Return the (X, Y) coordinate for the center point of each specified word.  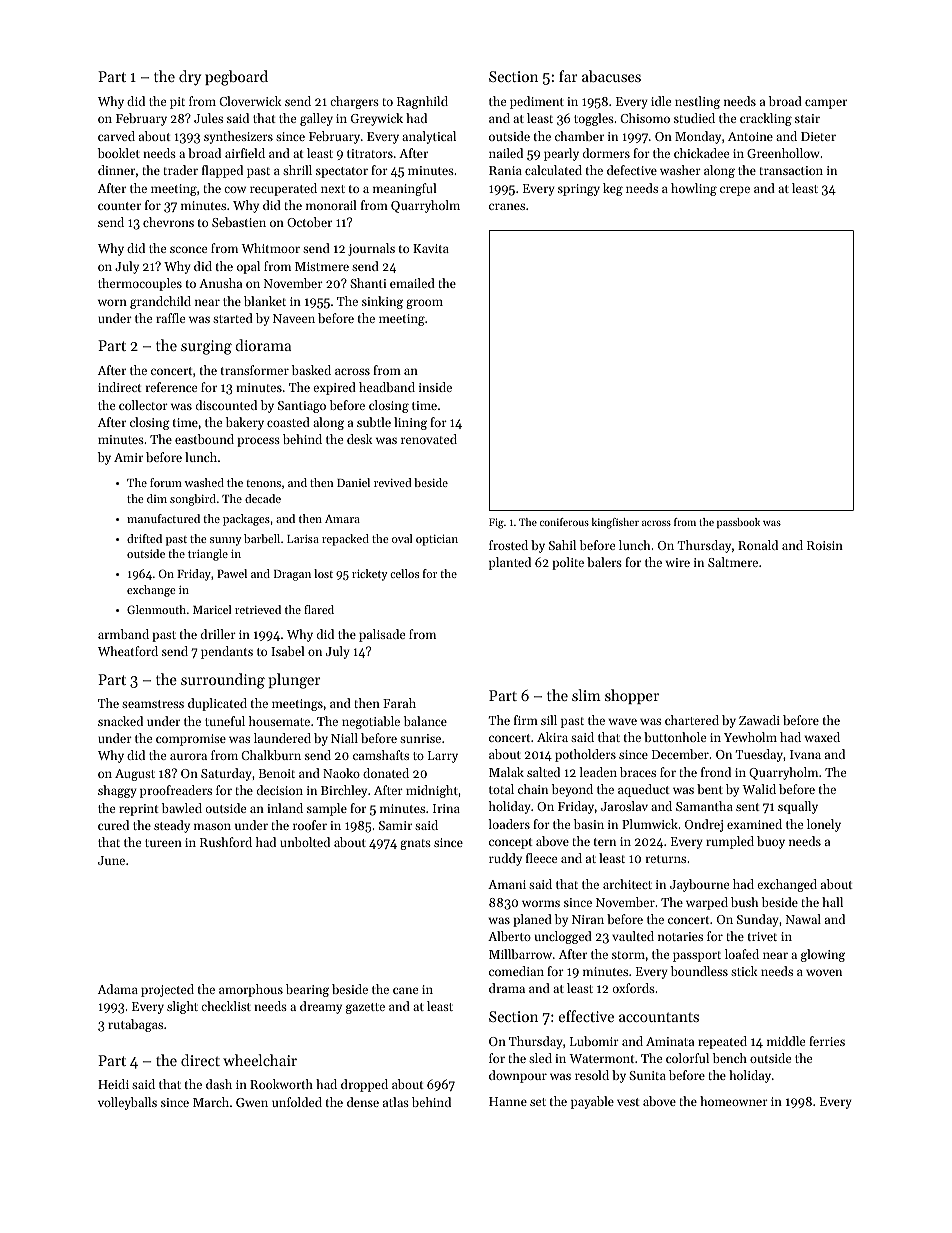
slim (586, 695)
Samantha (704, 806)
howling (694, 189)
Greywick (377, 119)
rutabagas (135, 1025)
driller (218, 634)
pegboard (236, 78)
